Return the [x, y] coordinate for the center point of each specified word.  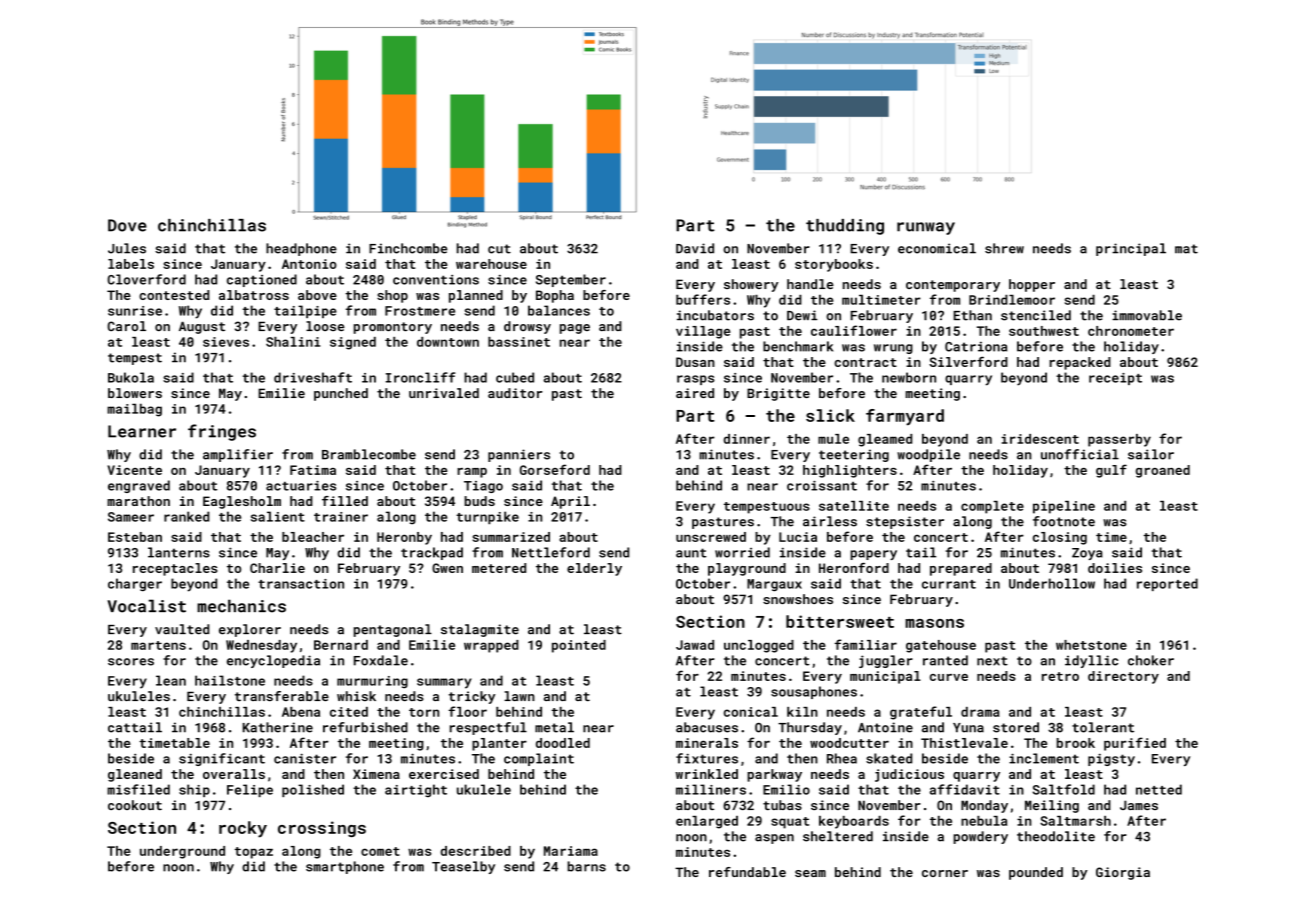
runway [926, 228]
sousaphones [814, 692]
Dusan [695, 362]
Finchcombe [408, 248]
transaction [301, 584]
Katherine [277, 727]
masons [934, 623]
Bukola [131, 377]
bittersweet [840, 621]
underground [182, 852]
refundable [747, 872]
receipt [1115, 379]
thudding [845, 227]
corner [945, 873]
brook [1076, 743]
